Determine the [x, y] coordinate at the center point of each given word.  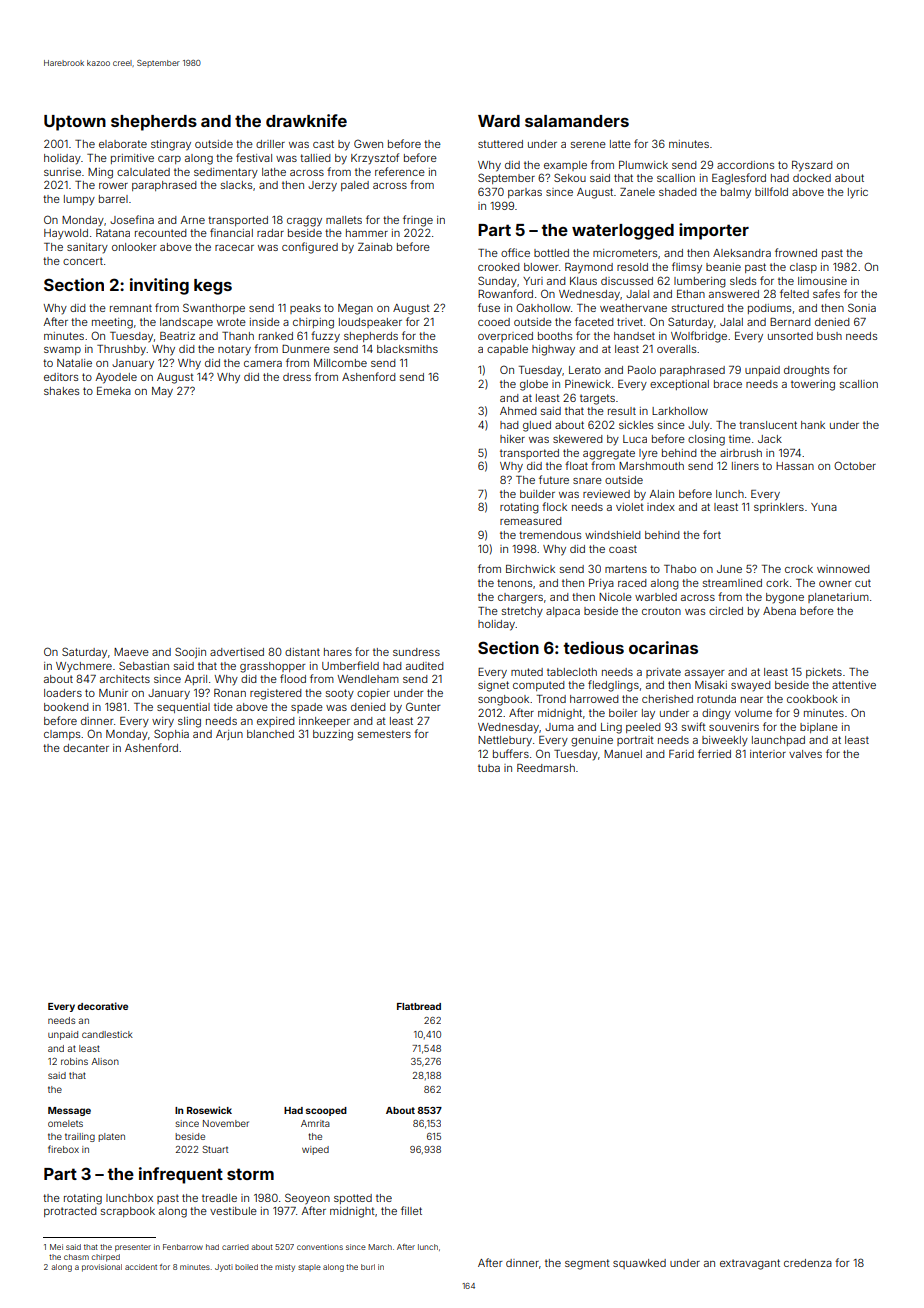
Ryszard [812, 166]
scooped [326, 1111]
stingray [171, 145]
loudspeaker [370, 323]
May [162, 392]
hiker [512, 439]
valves [805, 754]
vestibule [233, 1211]
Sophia [171, 734]
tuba [489, 768]
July [699, 426]
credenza [808, 1263]
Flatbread [419, 1006]
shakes [61, 391]
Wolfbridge [699, 337]
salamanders [577, 121]
